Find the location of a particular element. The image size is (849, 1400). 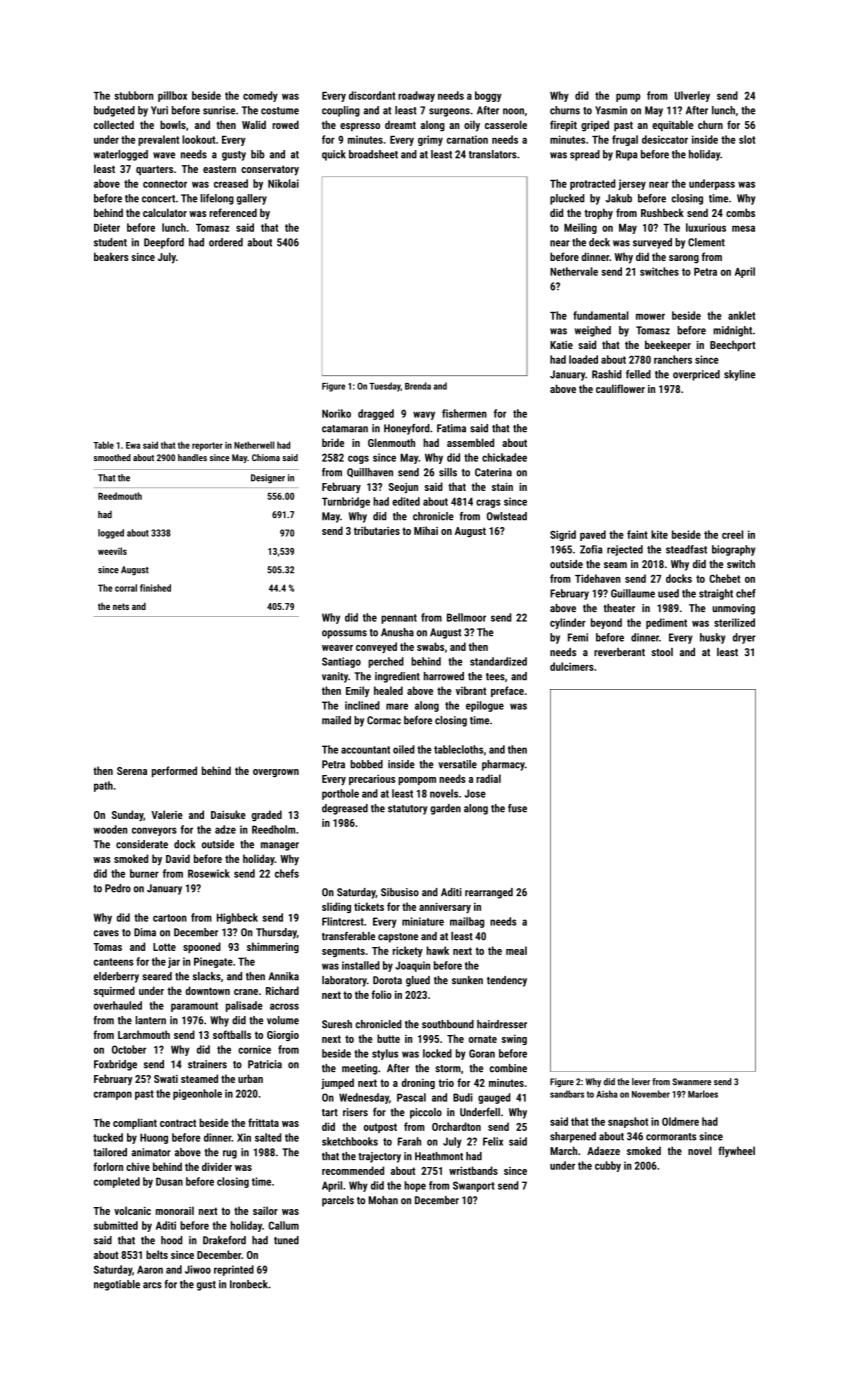

Ewa is located at coordinates (133, 445).
